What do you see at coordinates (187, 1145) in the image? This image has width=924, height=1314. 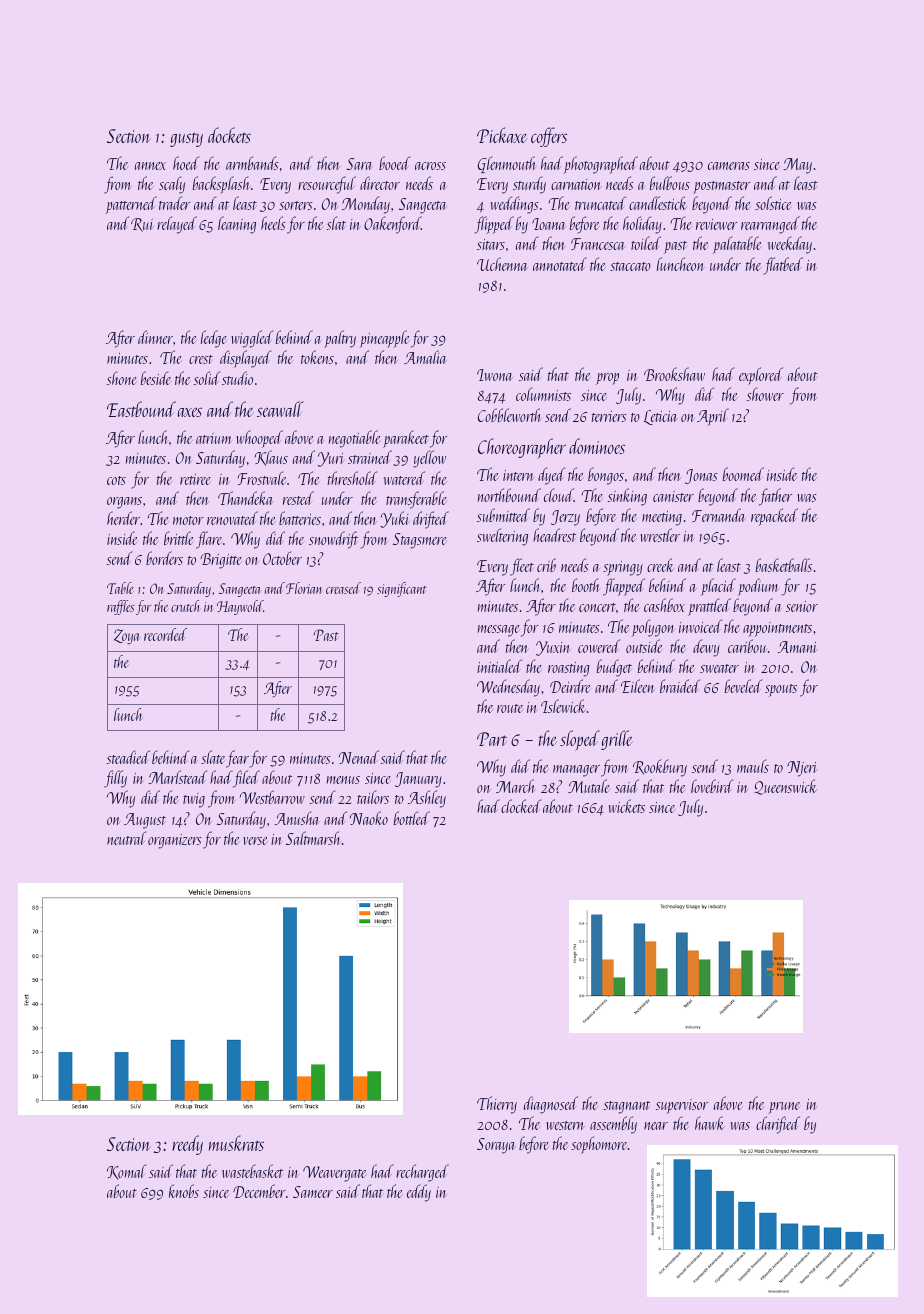 I see `reedy` at bounding box center [187, 1145].
